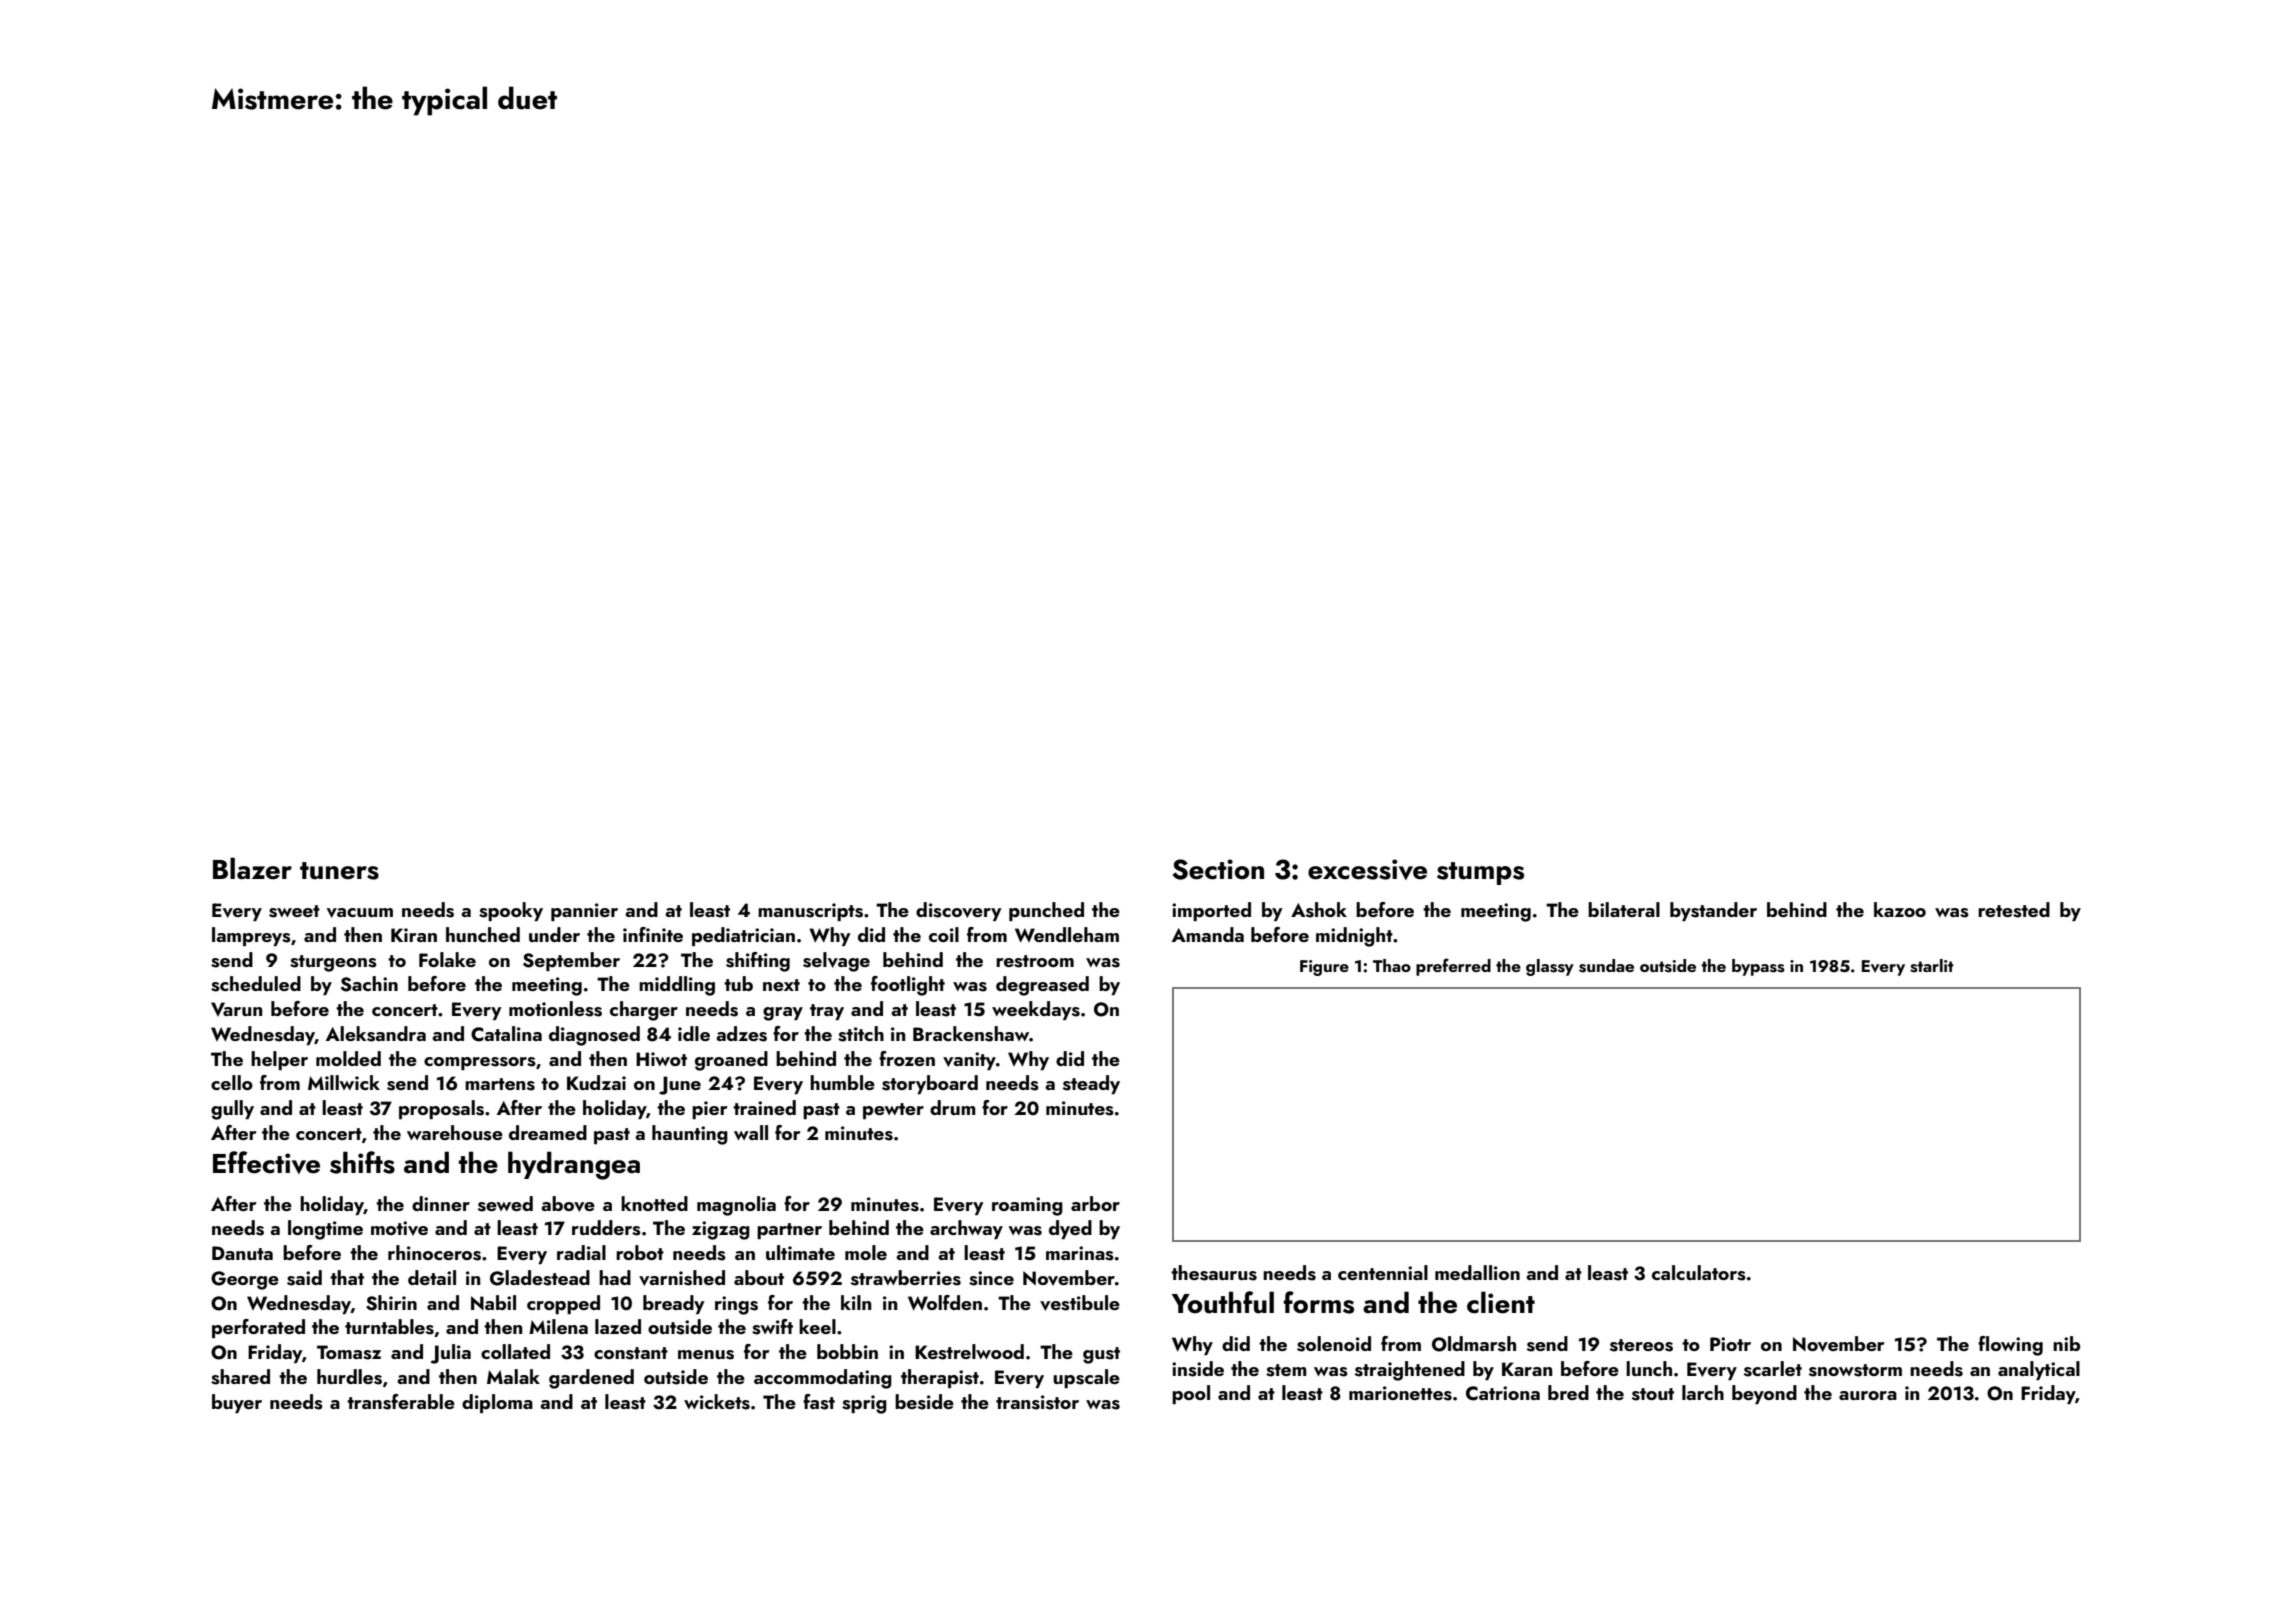  What do you see at coordinates (706, 1355) in the screenshot?
I see `menus` at bounding box center [706, 1355].
